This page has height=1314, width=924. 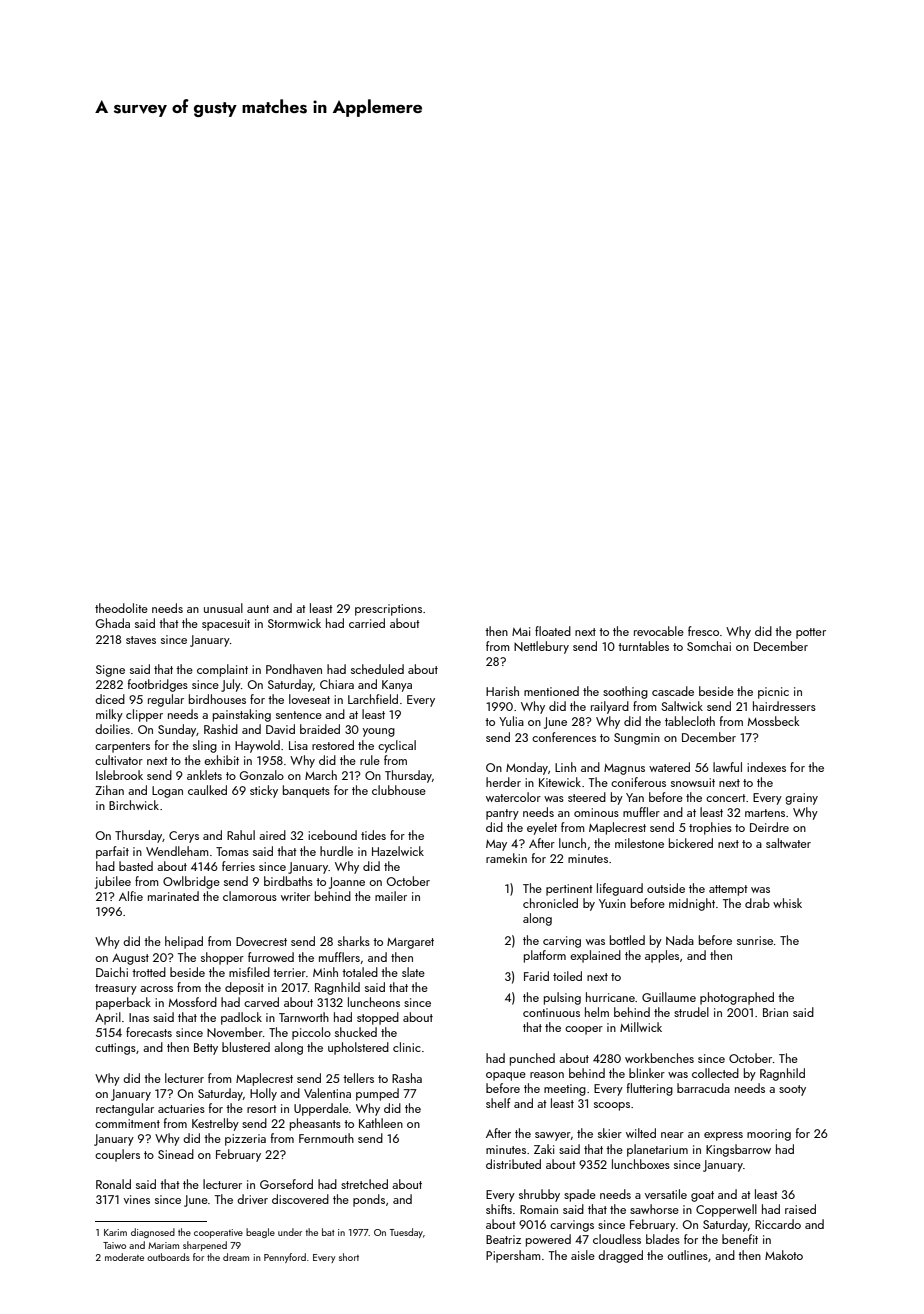 I want to click on floated, so click(x=553, y=631).
